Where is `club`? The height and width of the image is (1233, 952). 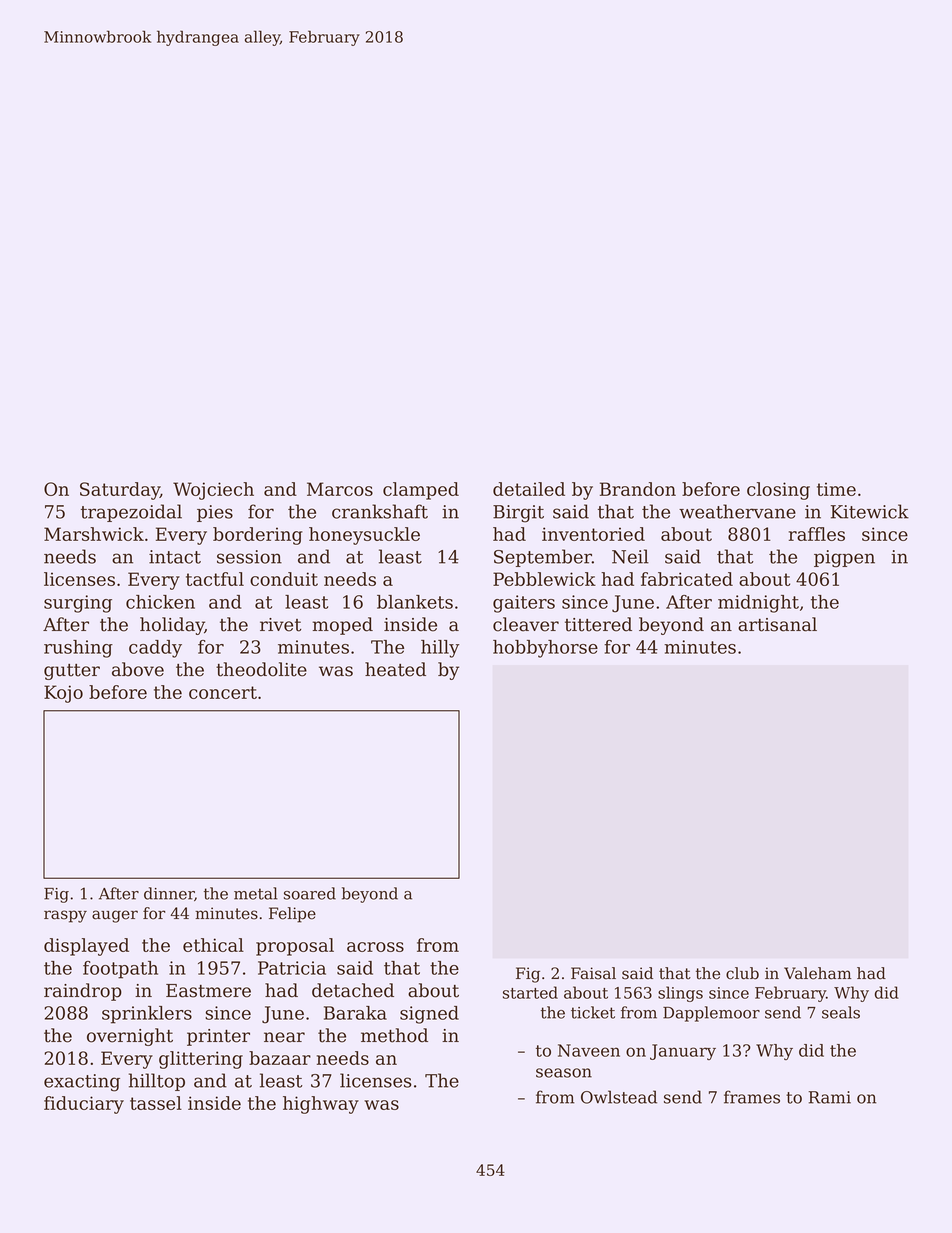
club is located at coordinates (742, 973).
